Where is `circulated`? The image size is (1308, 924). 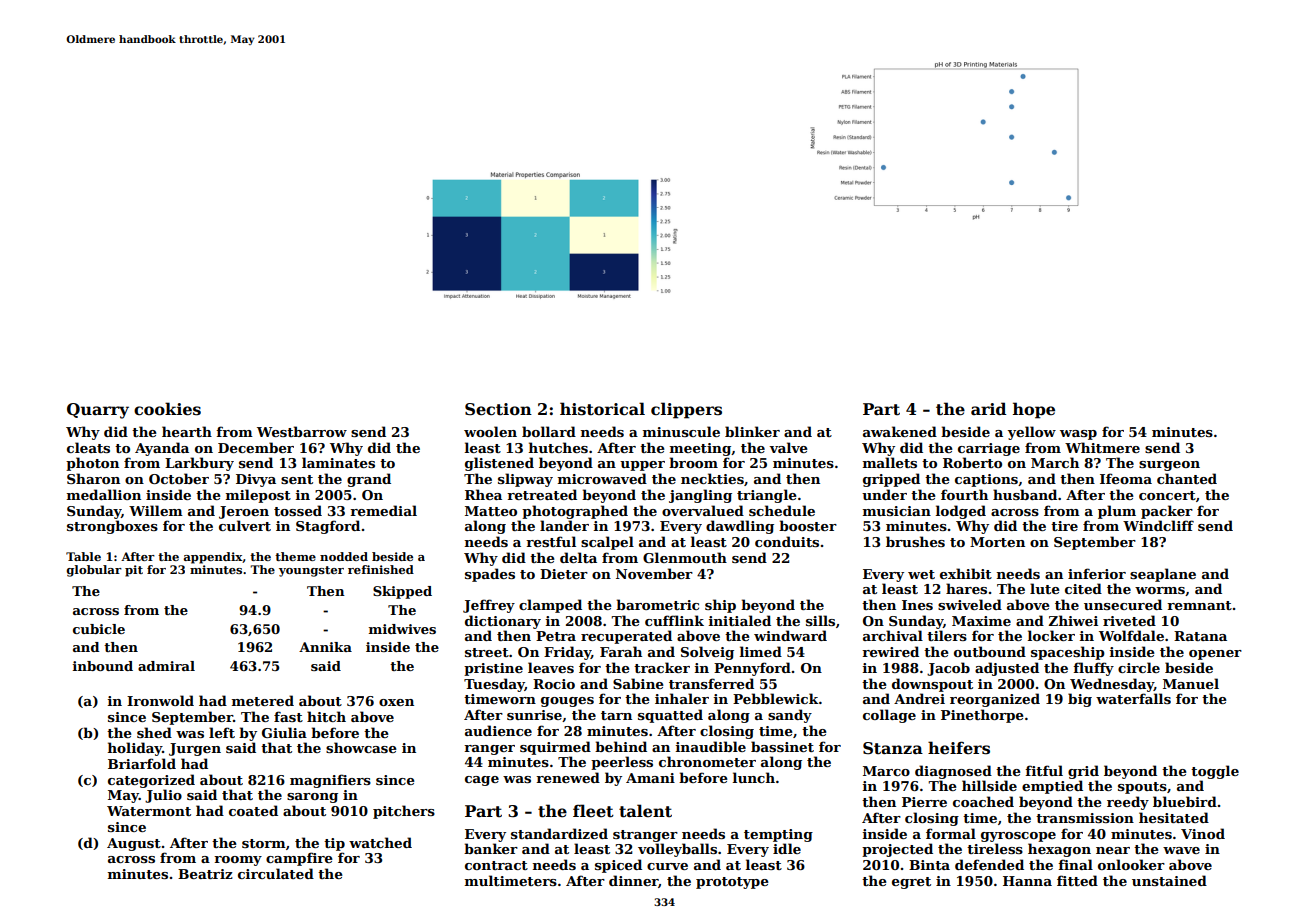 circulated is located at coordinates (276, 873).
